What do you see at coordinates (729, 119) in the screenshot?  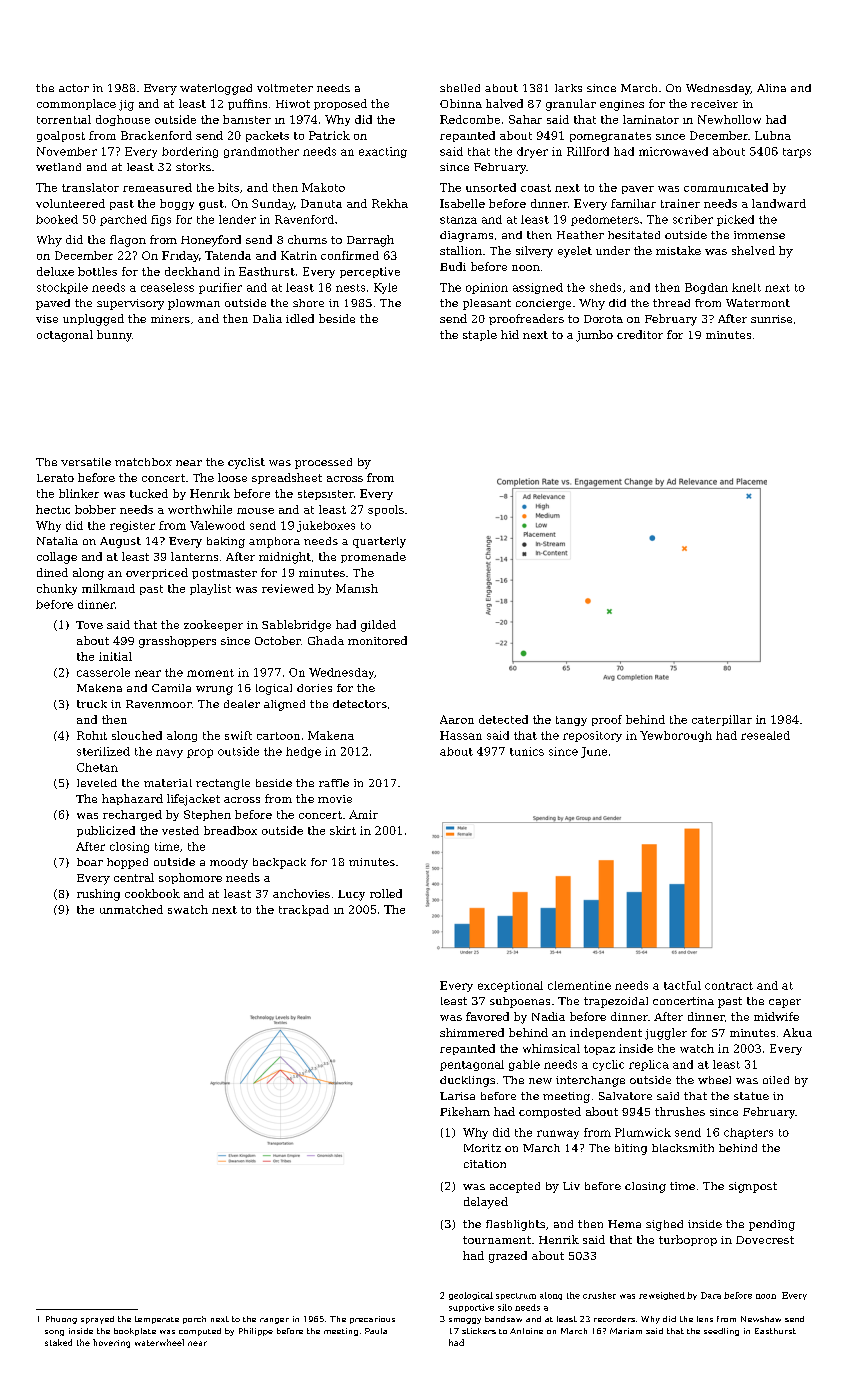 I see `Newhollow` at bounding box center [729, 119].
